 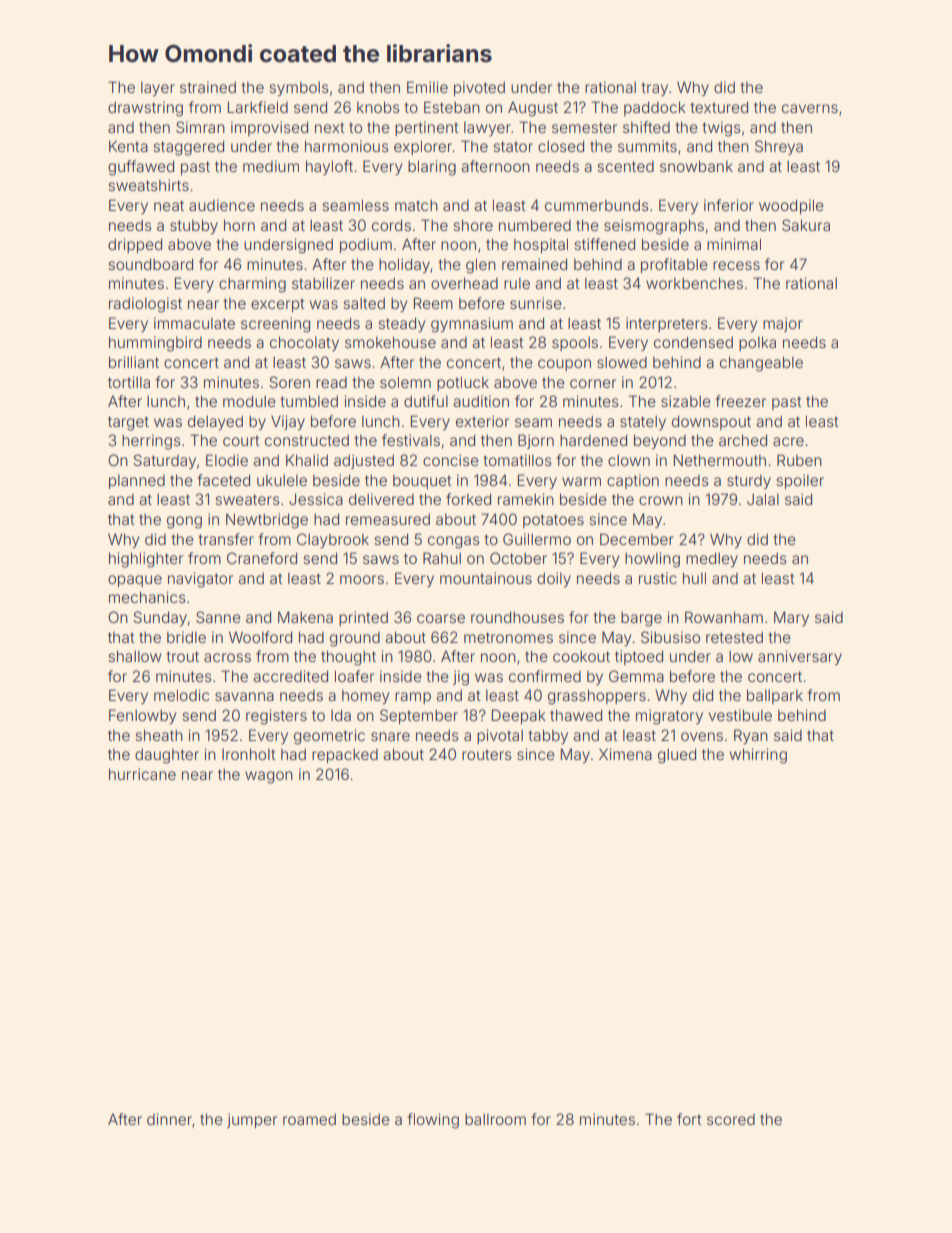 I want to click on anniversary, so click(x=800, y=657).
